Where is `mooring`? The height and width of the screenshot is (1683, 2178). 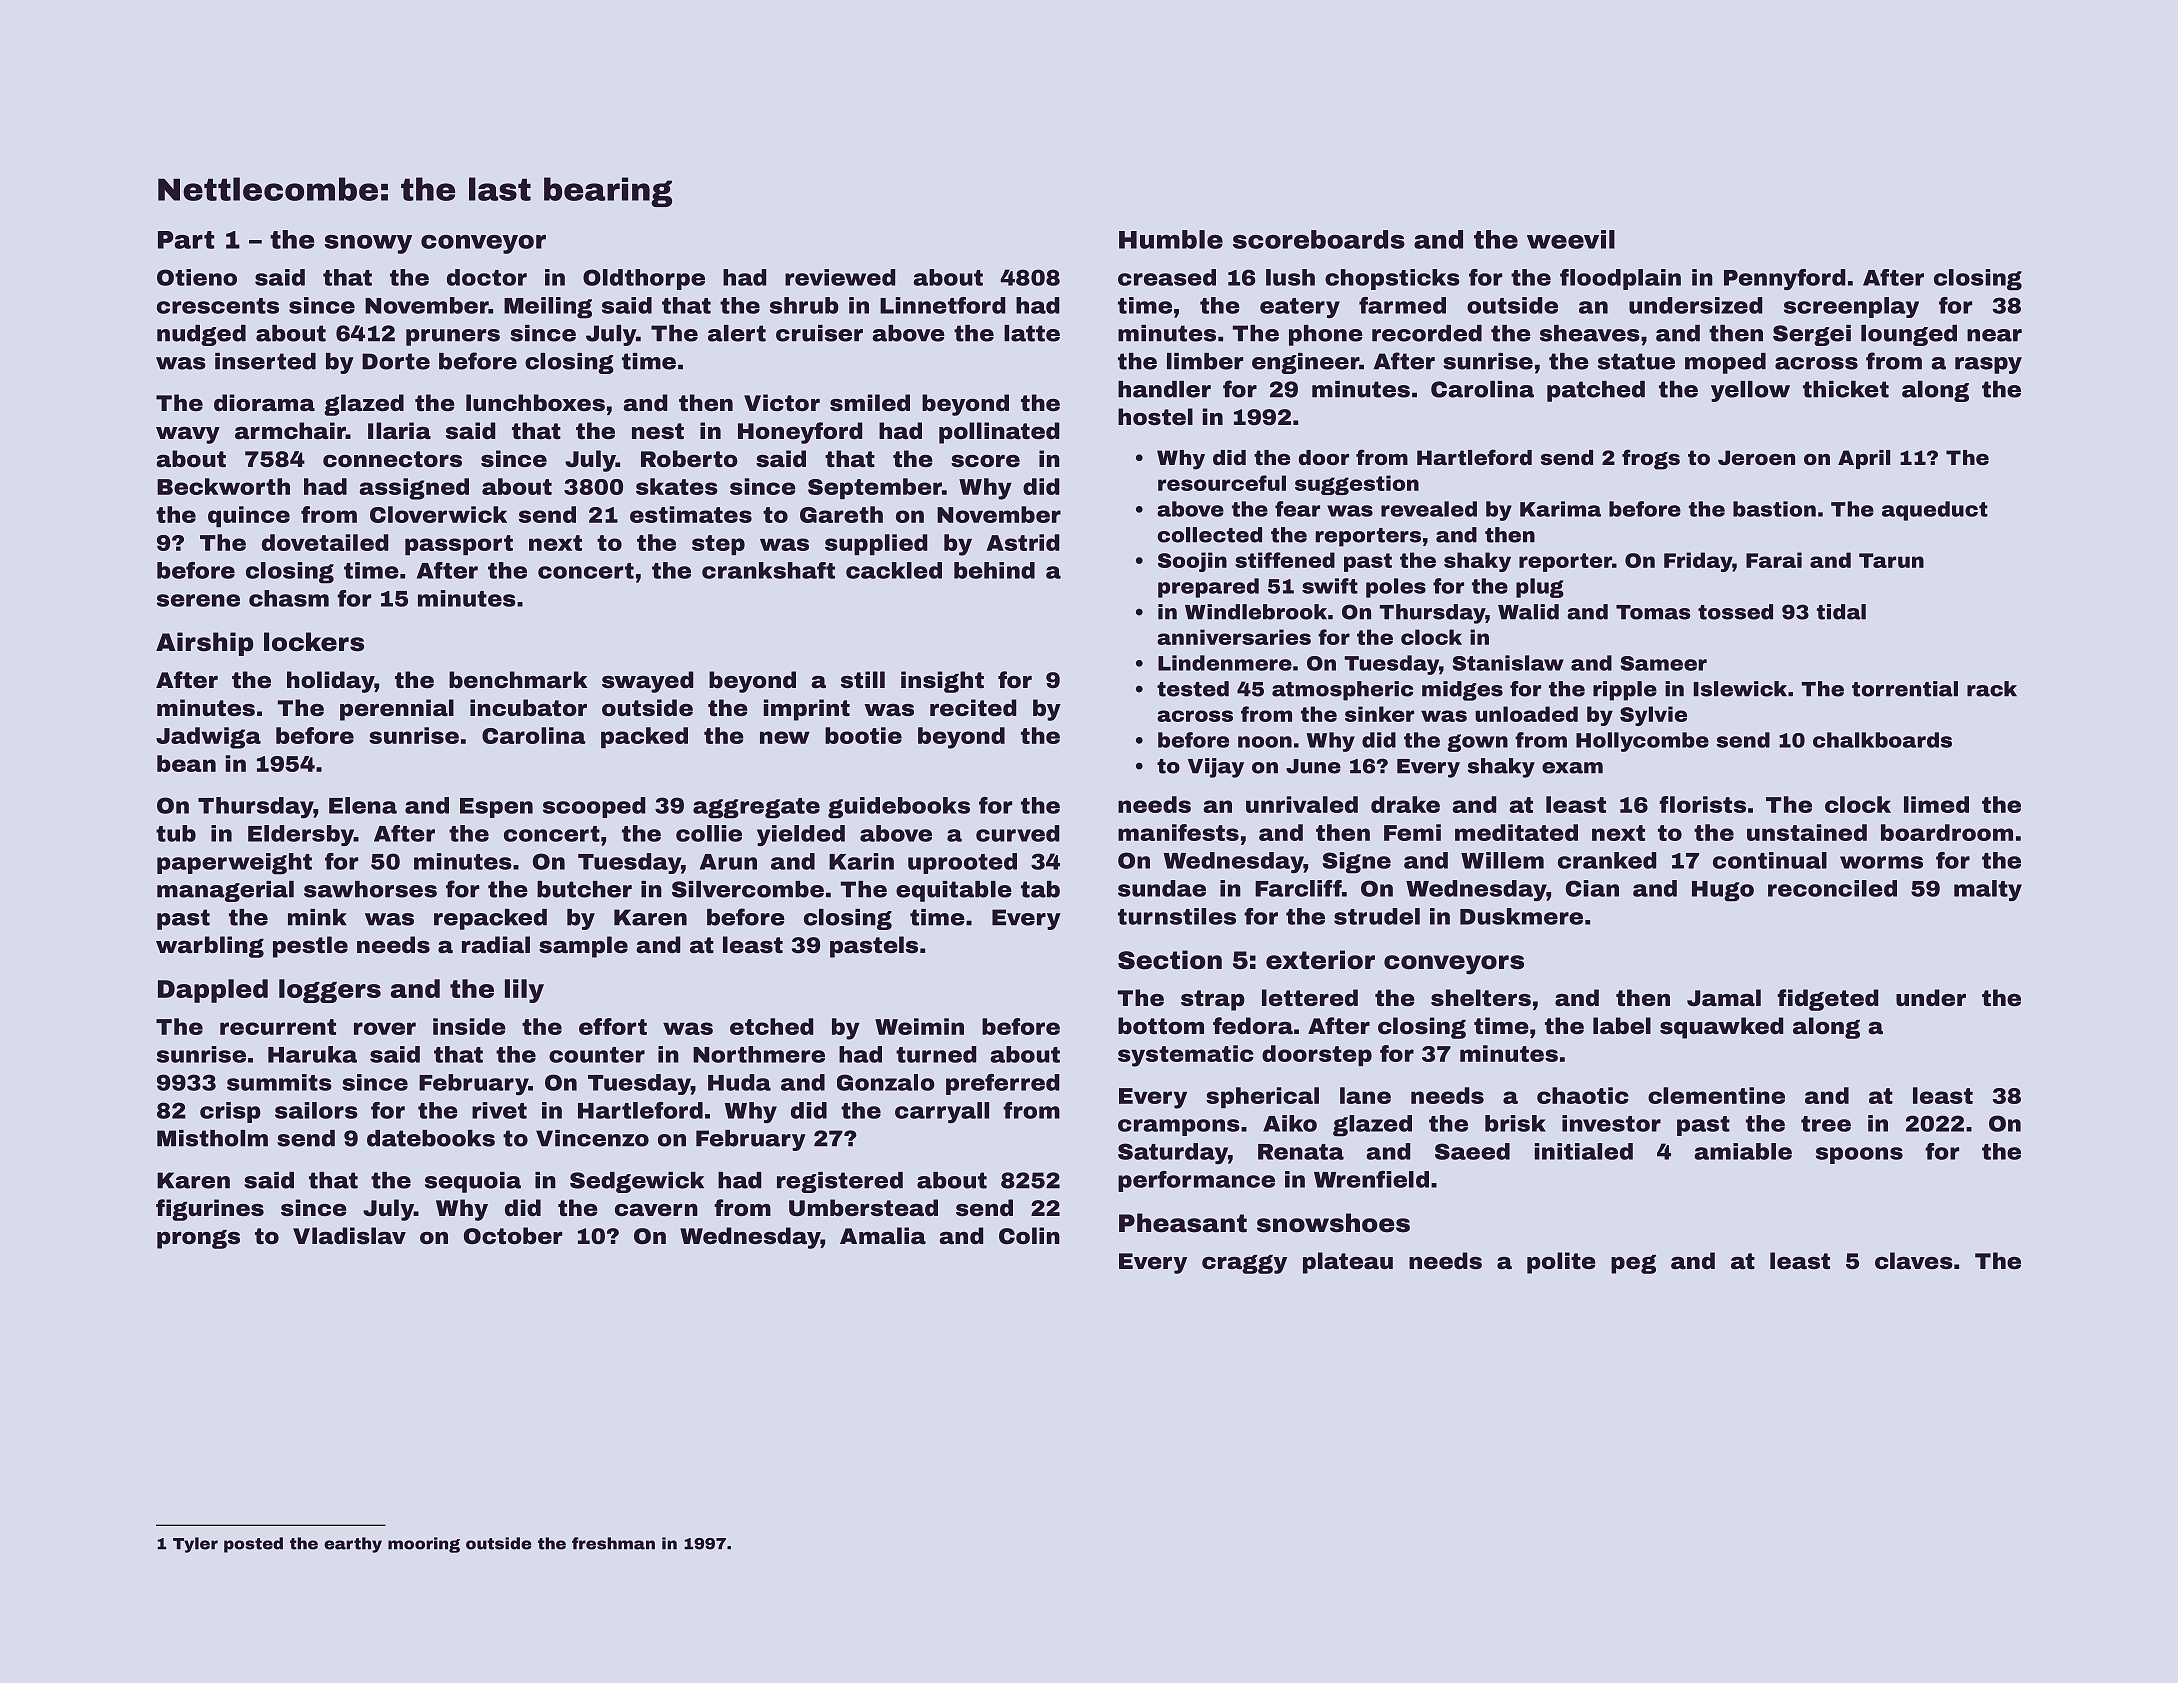
mooring is located at coordinates (424, 1545).
